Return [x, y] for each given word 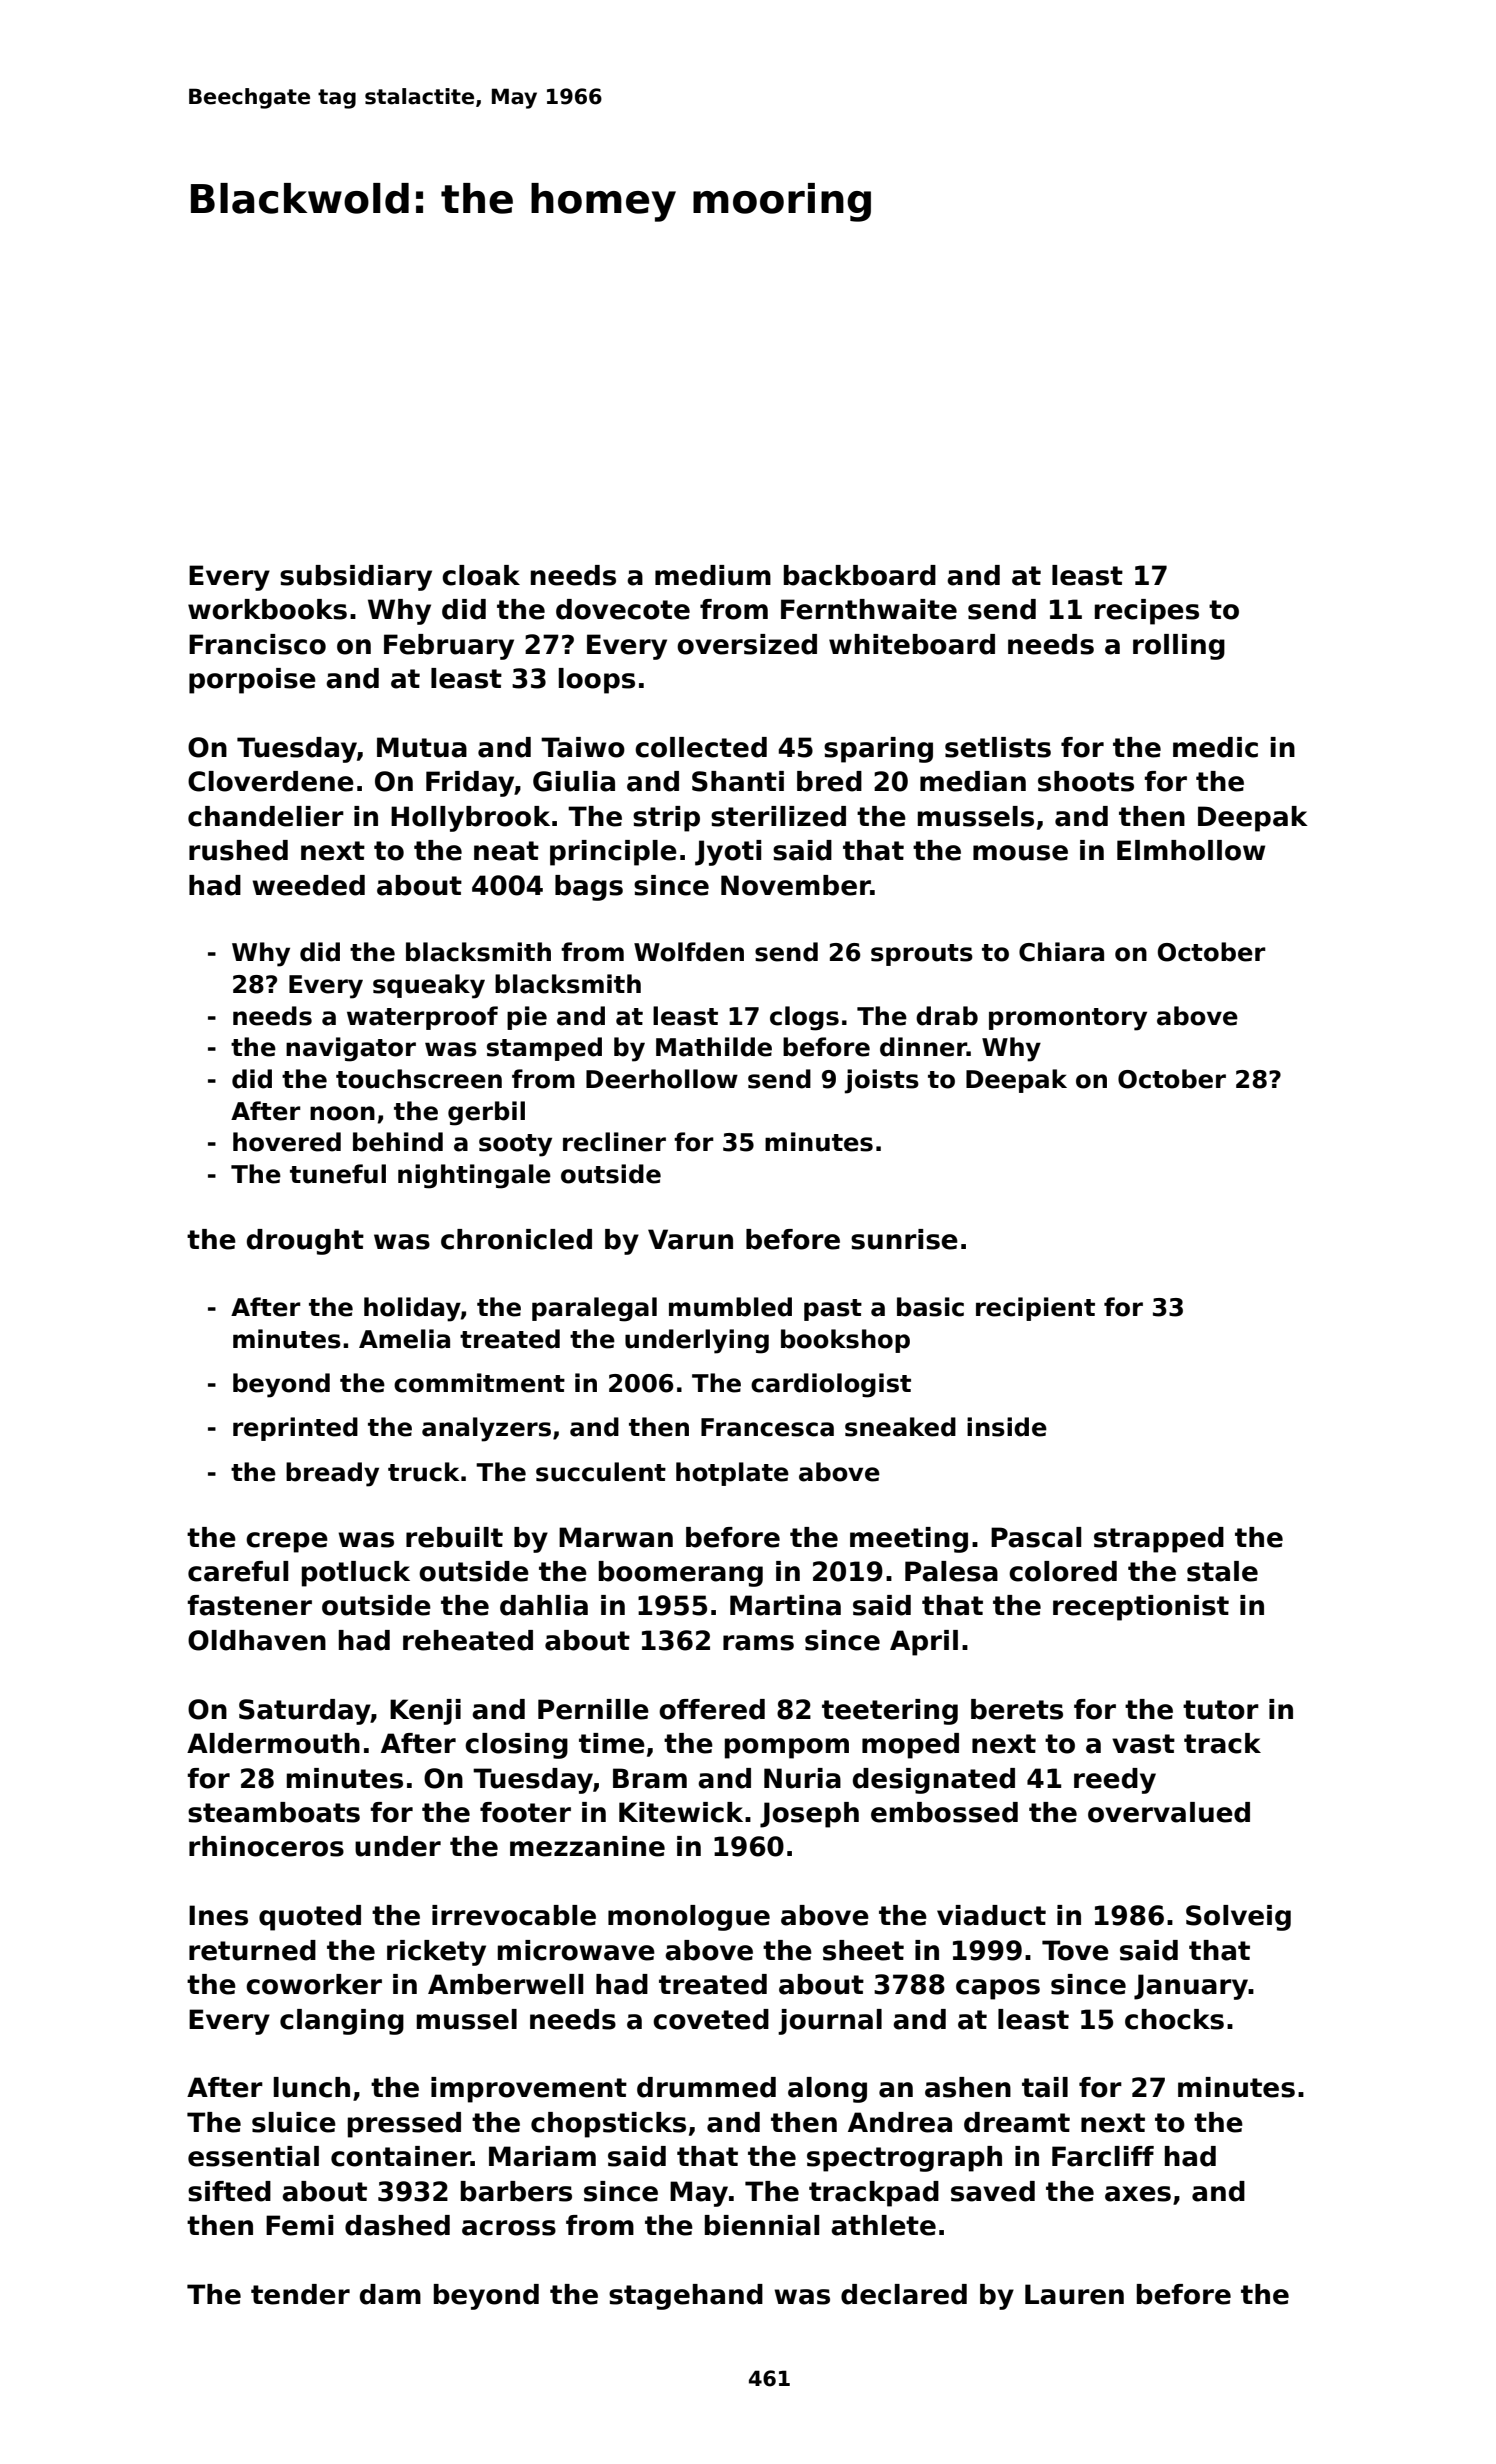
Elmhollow [1191, 850]
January [1191, 1987]
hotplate [732, 1474]
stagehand [686, 2297]
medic [1215, 747]
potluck [356, 1574]
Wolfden [689, 952]
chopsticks [608, 2125]
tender [300, 2294]
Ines [218, 1915]
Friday [470, 784]
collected [701, 747]
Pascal [1036, 1537]
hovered [287, 1142]
